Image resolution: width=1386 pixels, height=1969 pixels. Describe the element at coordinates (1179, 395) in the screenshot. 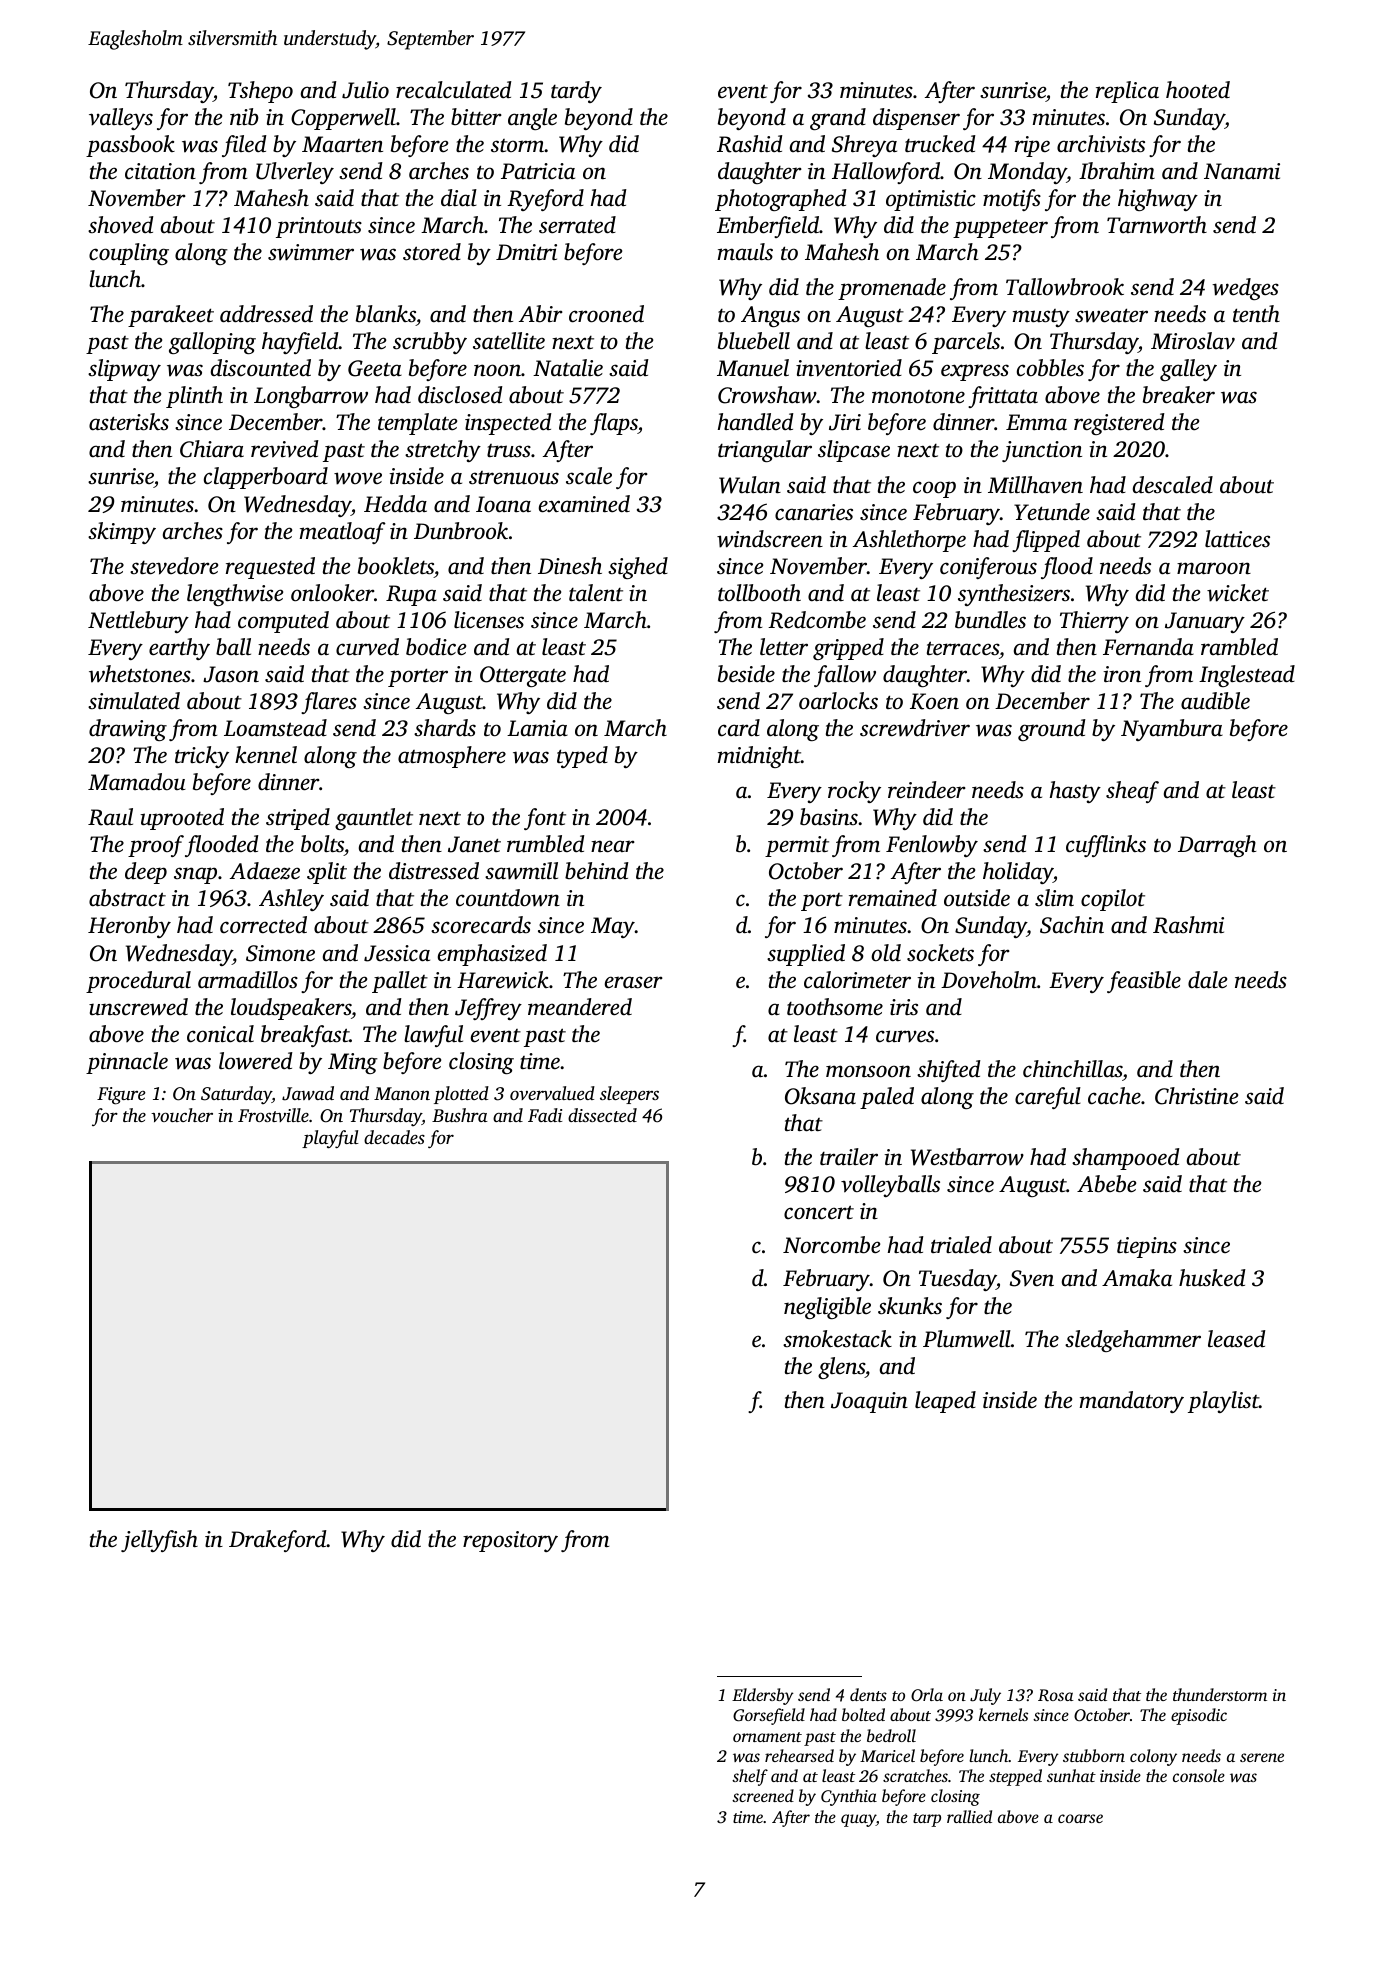

I see `breaker` at that location.
